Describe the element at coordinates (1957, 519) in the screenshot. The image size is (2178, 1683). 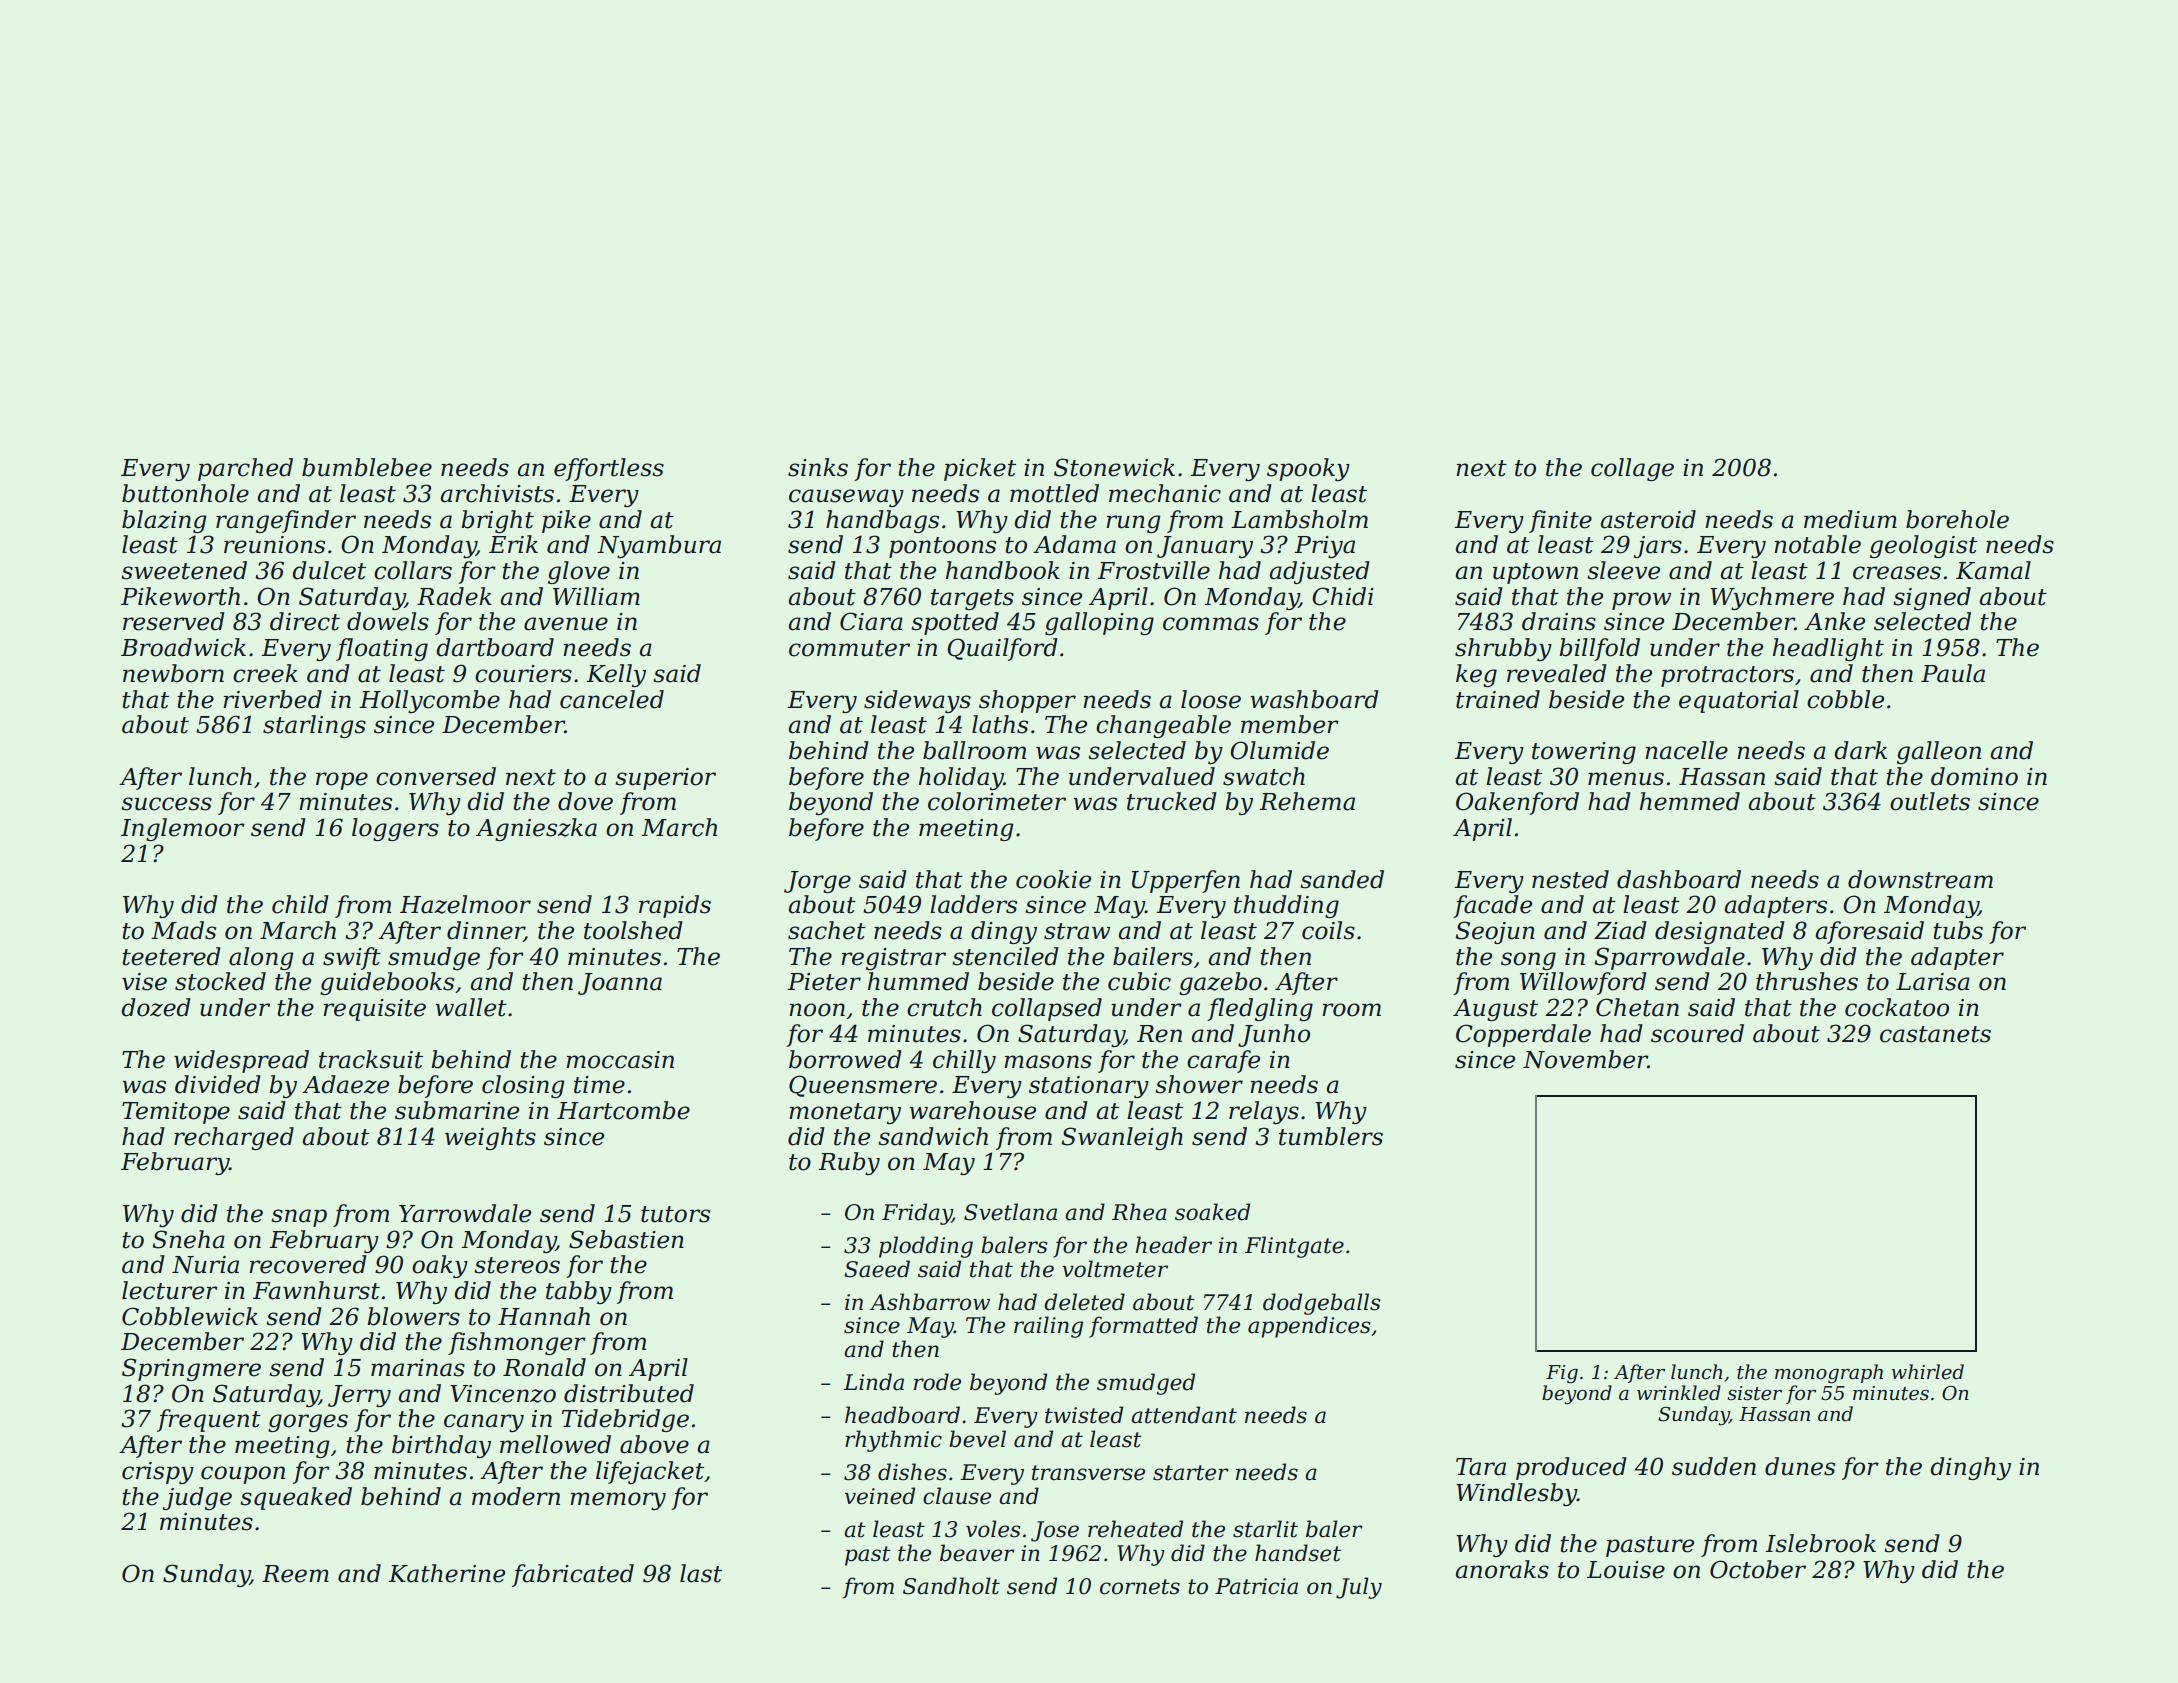
I see `borehole` at that location.
